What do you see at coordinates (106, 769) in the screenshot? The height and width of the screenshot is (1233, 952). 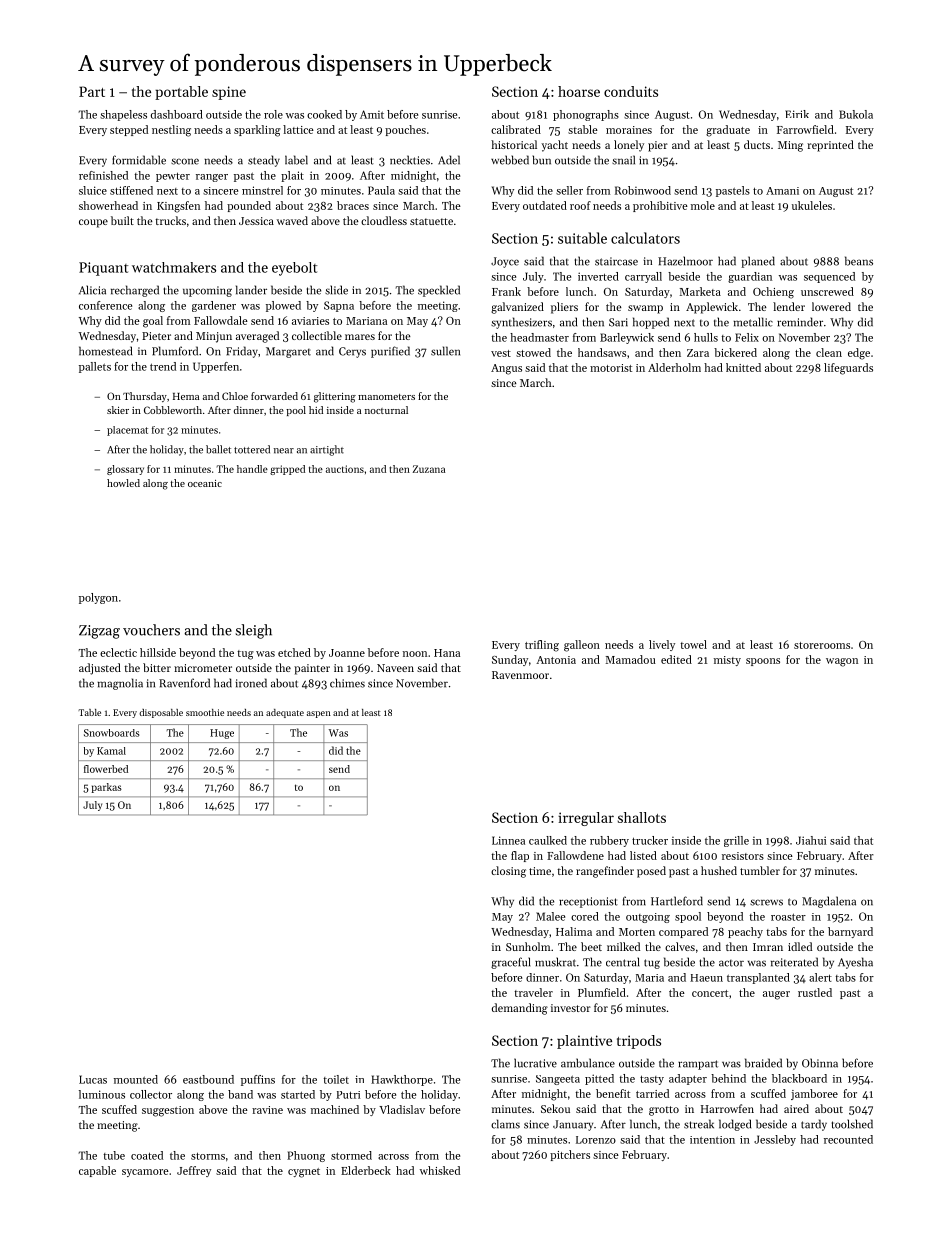 I see `flowerbed` at bounding box center [106, 769].
